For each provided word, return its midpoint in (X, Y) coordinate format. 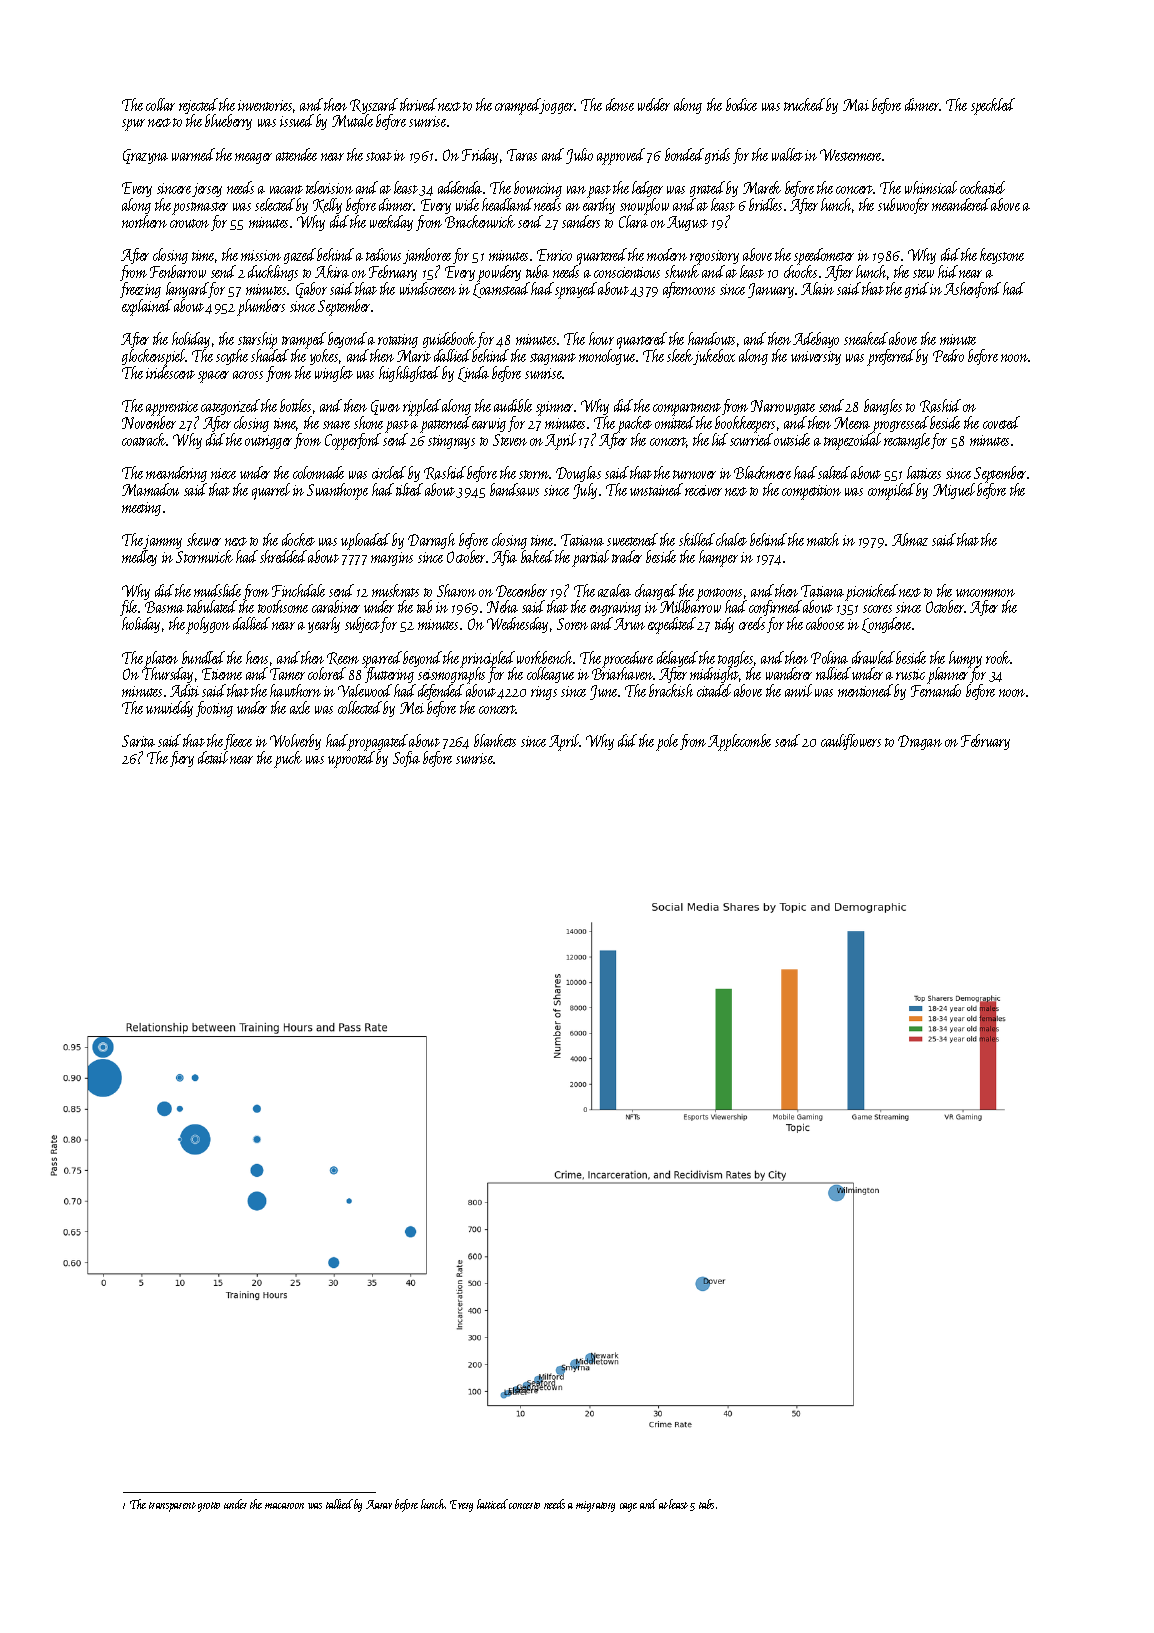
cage (628, 1507)
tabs (706, 1504)
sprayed (576, 290)
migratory (595, 1506)
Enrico (554, 255)
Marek (762, 187)
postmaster (200, 208)
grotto (209, 1507)
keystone (1002, 256)
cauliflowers (851, 742)
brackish (671, 690)
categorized (230, 407)
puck (288, 759)
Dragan (920, 742)
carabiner (336, 606)
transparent (172, 1507)
